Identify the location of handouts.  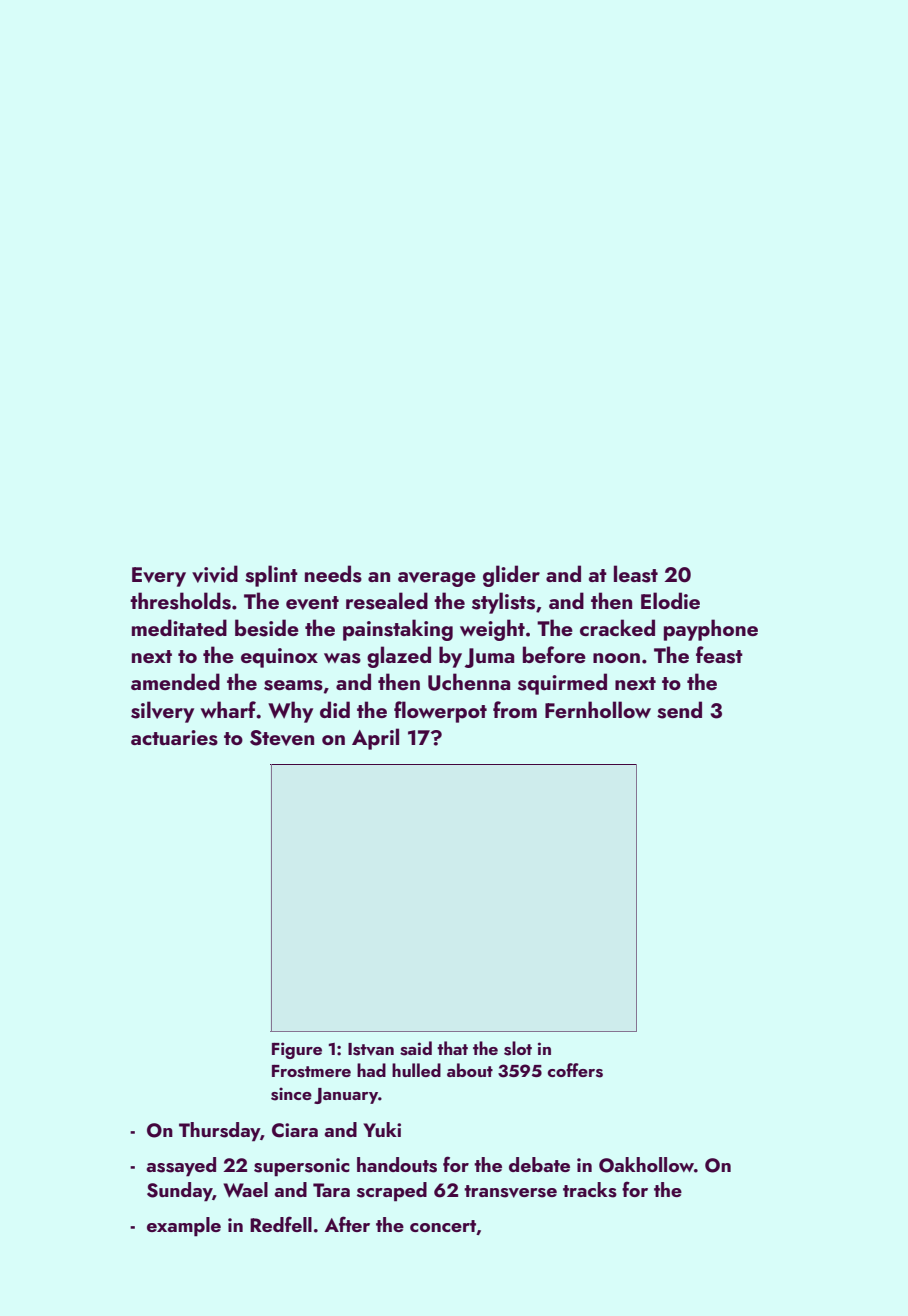
(397, 1165).
